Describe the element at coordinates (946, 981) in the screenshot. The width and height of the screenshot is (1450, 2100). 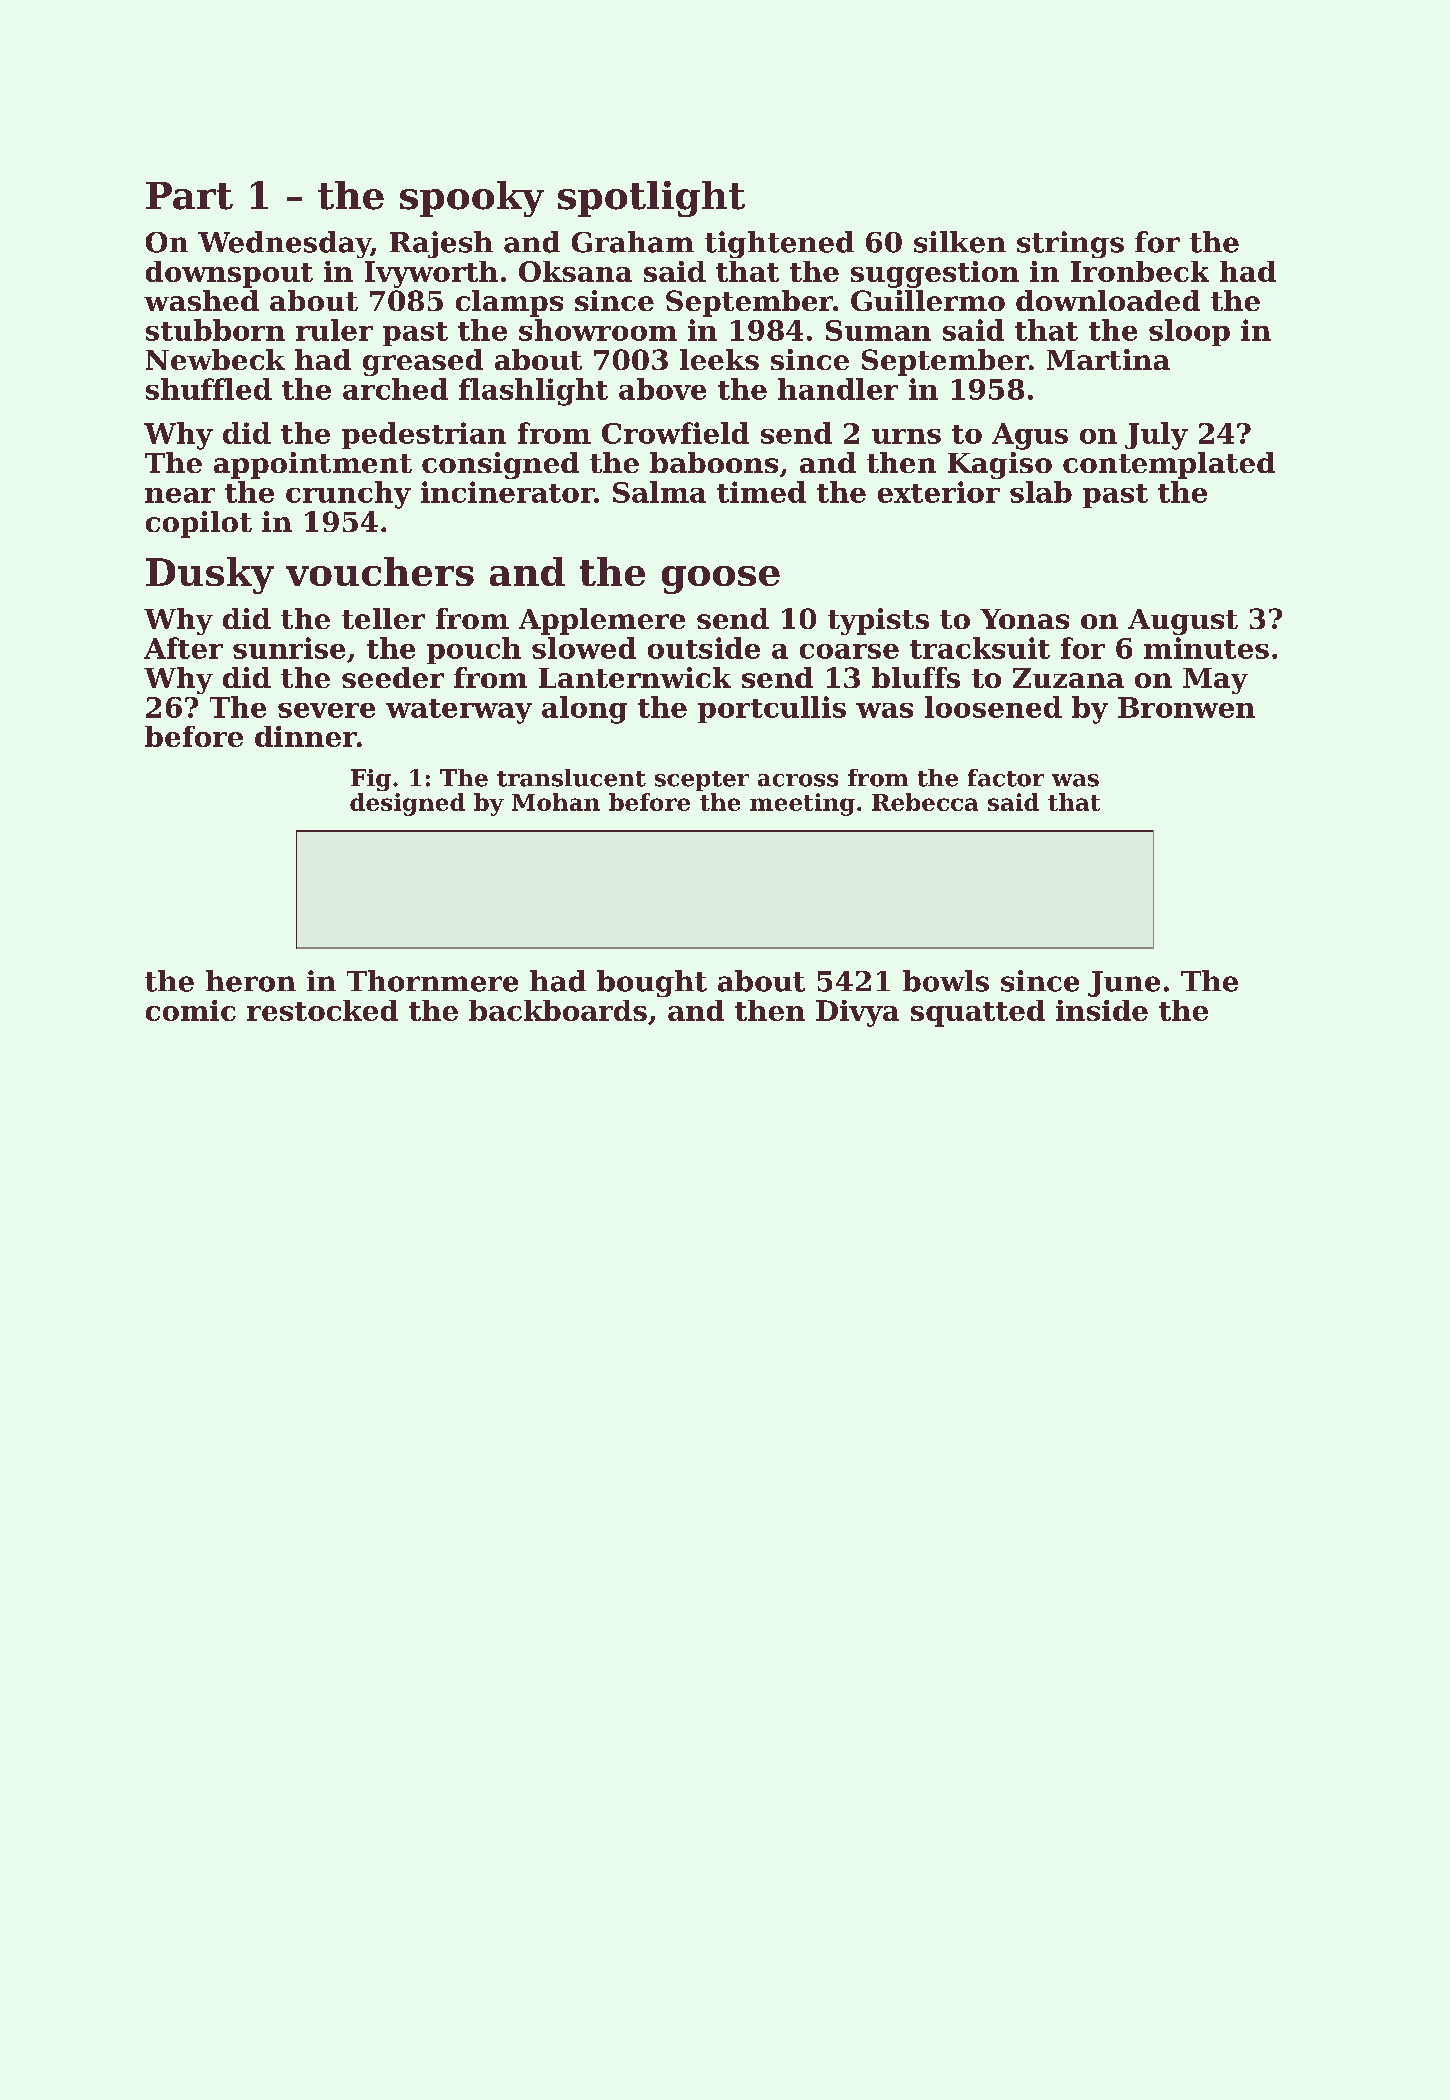
I see `bowls` at that location.
